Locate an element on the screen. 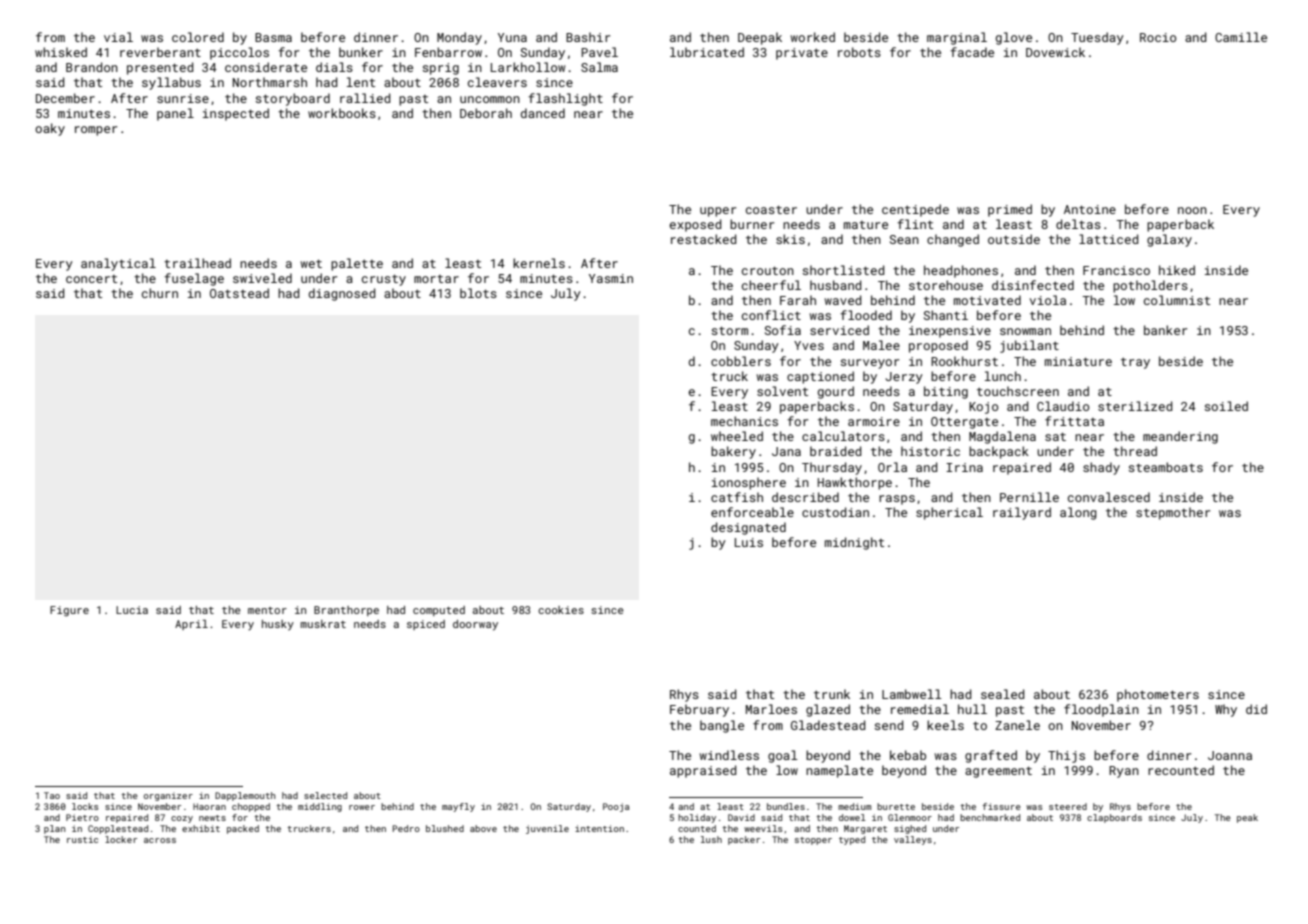 Image resolution: width=1308 pixels, height=924 pixels. Dapplemouth is located at coordinates (245, 796).
